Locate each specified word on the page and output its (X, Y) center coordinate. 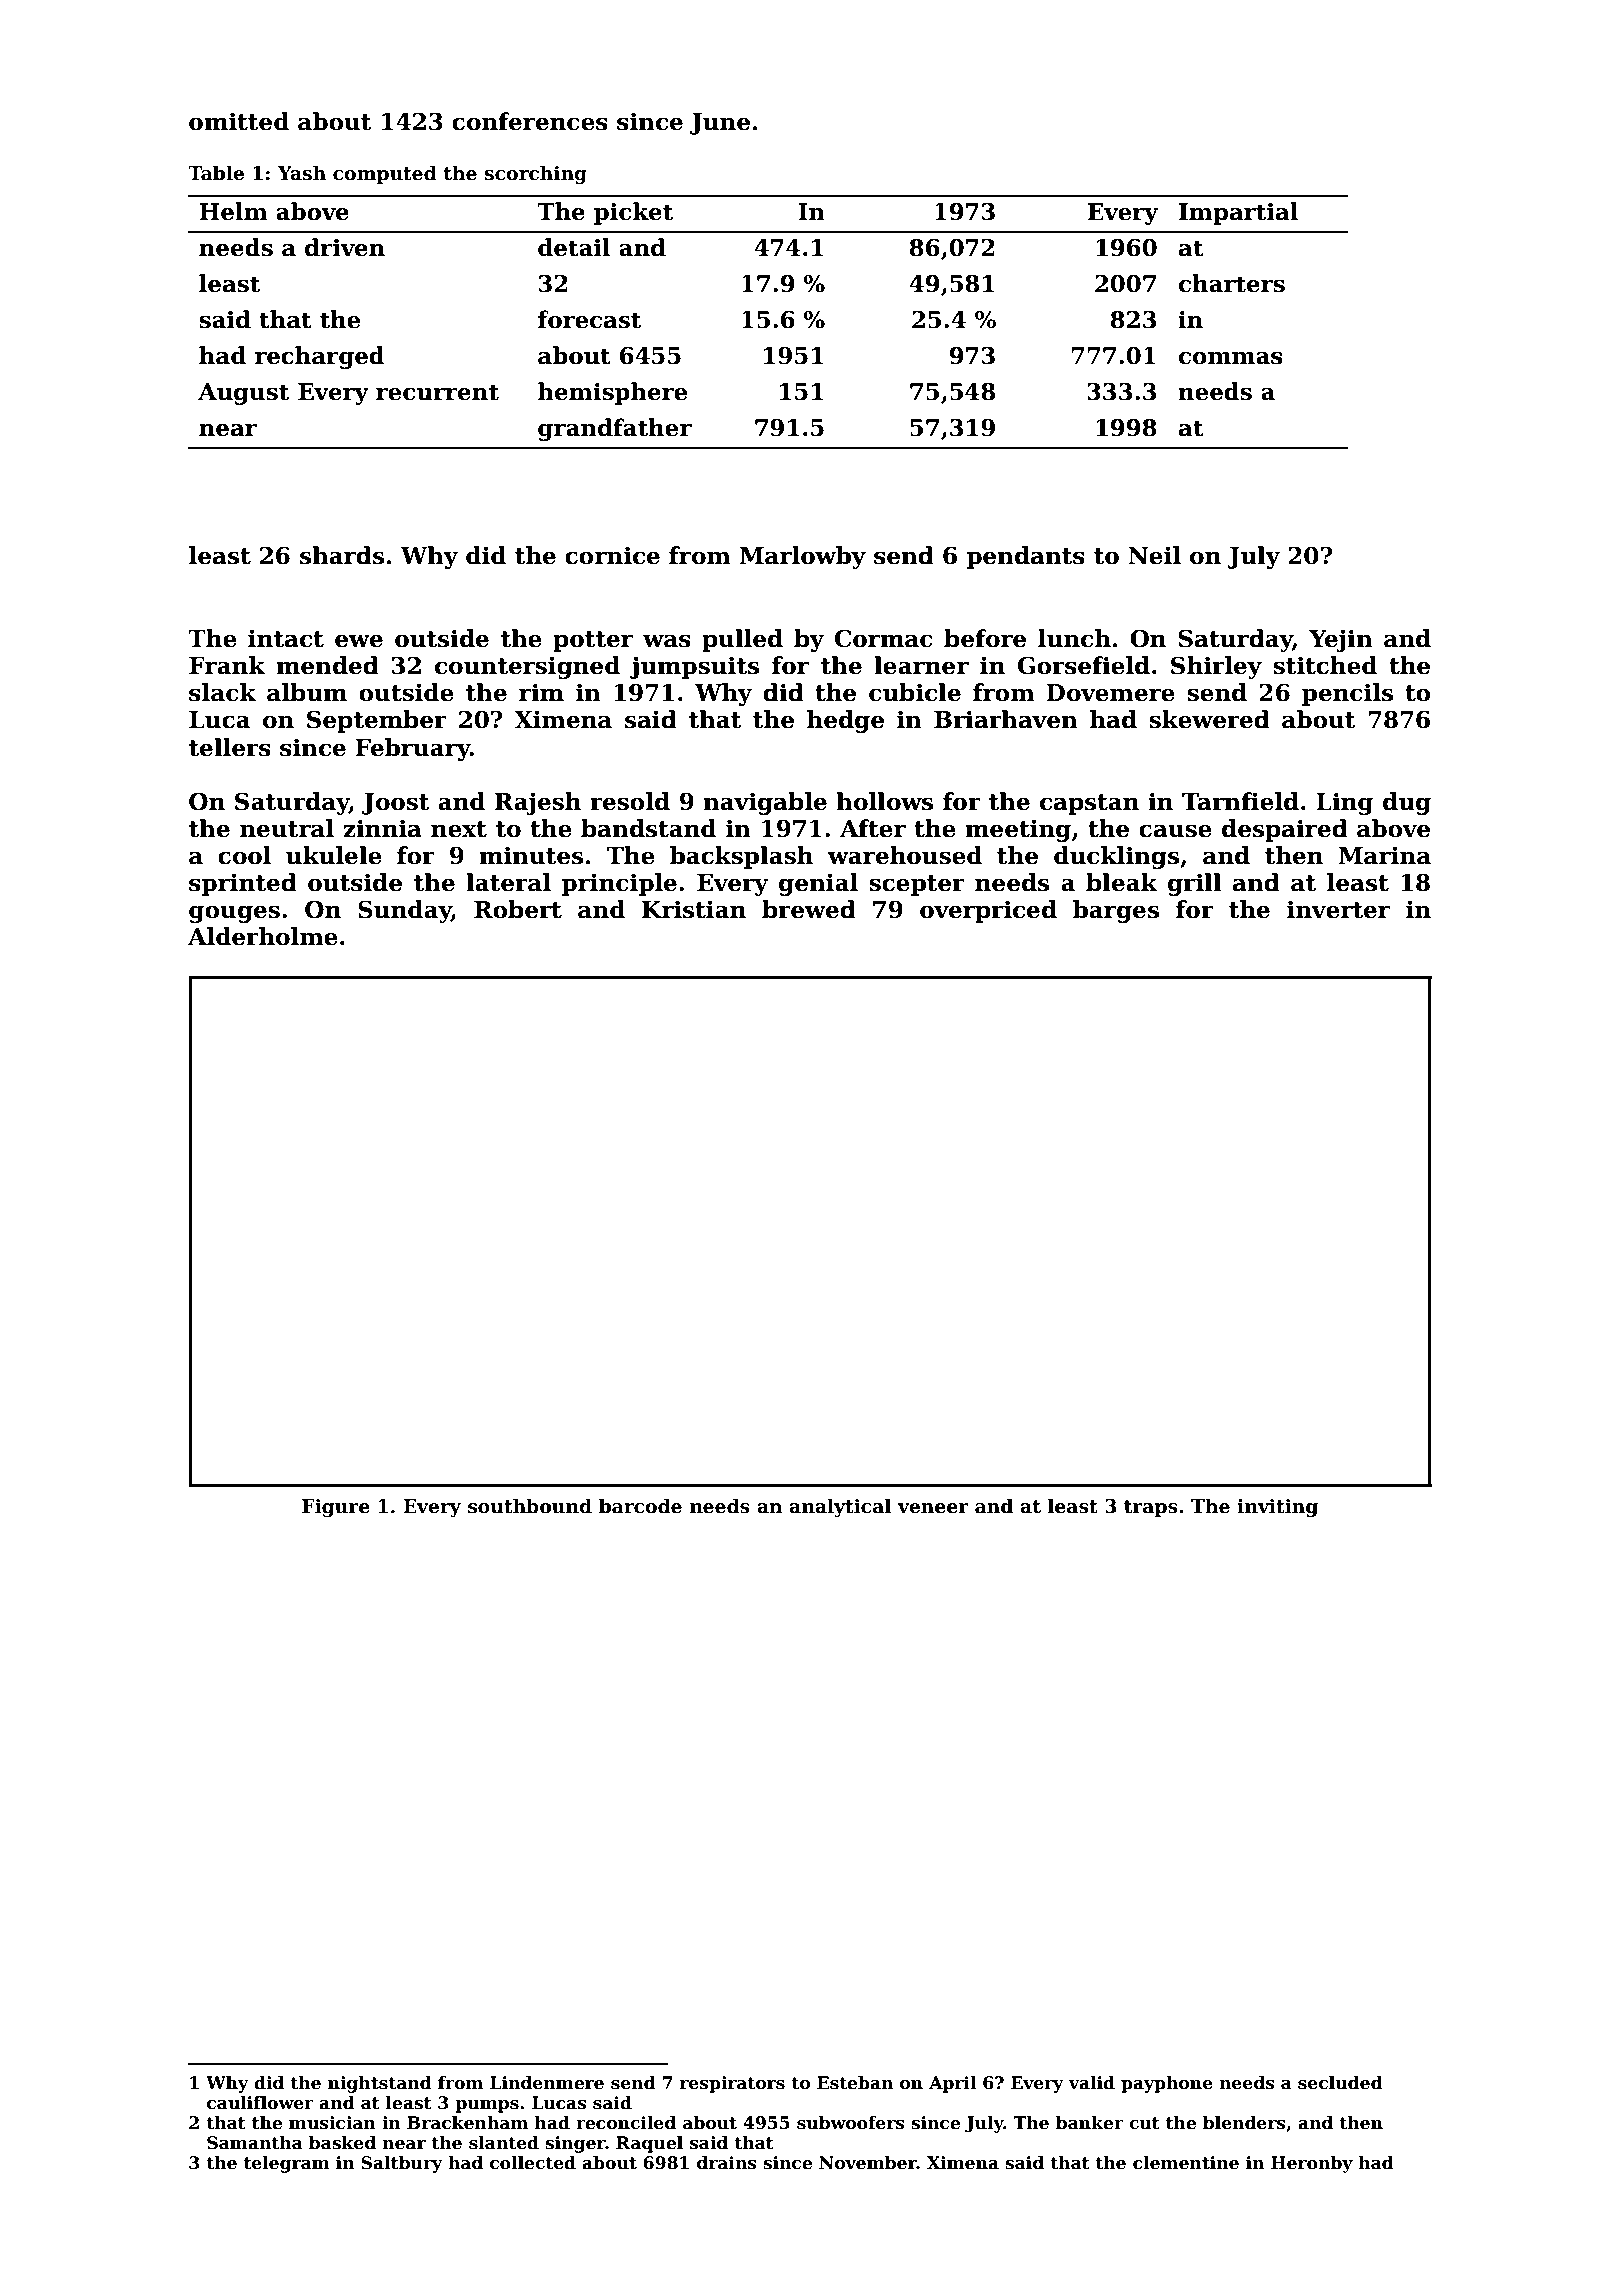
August (243, 394)
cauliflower (260, 2103)
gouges (234, 914)
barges (1116, 911)
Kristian (694, 909)
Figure (336, 1508)
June (720, 124)
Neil (1154, 555)
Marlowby (803, 557)
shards (342, 555)
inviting (1277, 1508)
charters (1232, 283)
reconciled (626, 2123)
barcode (640, 1506)
